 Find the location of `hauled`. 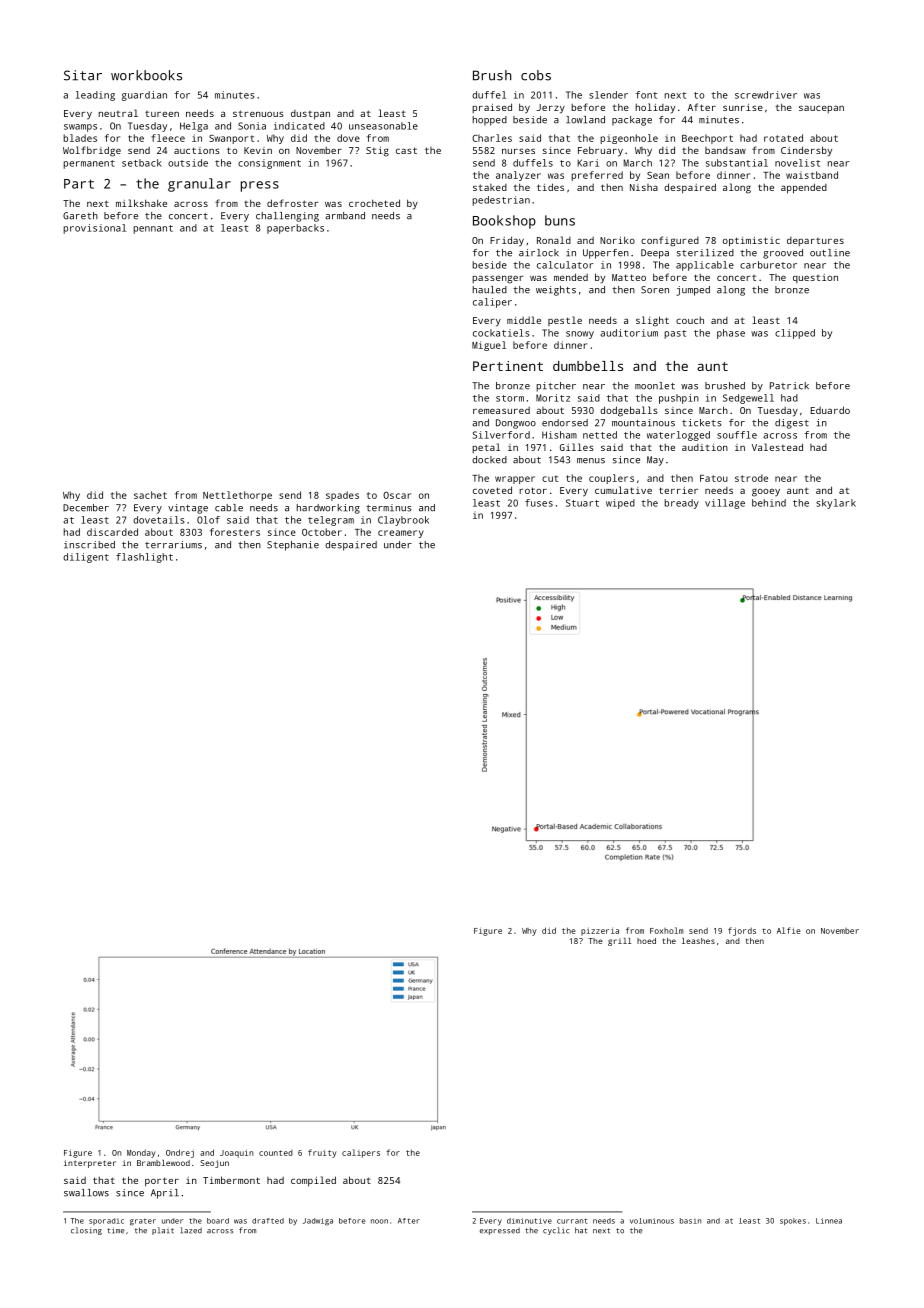

hauled is located at coordinates (490, 290).
